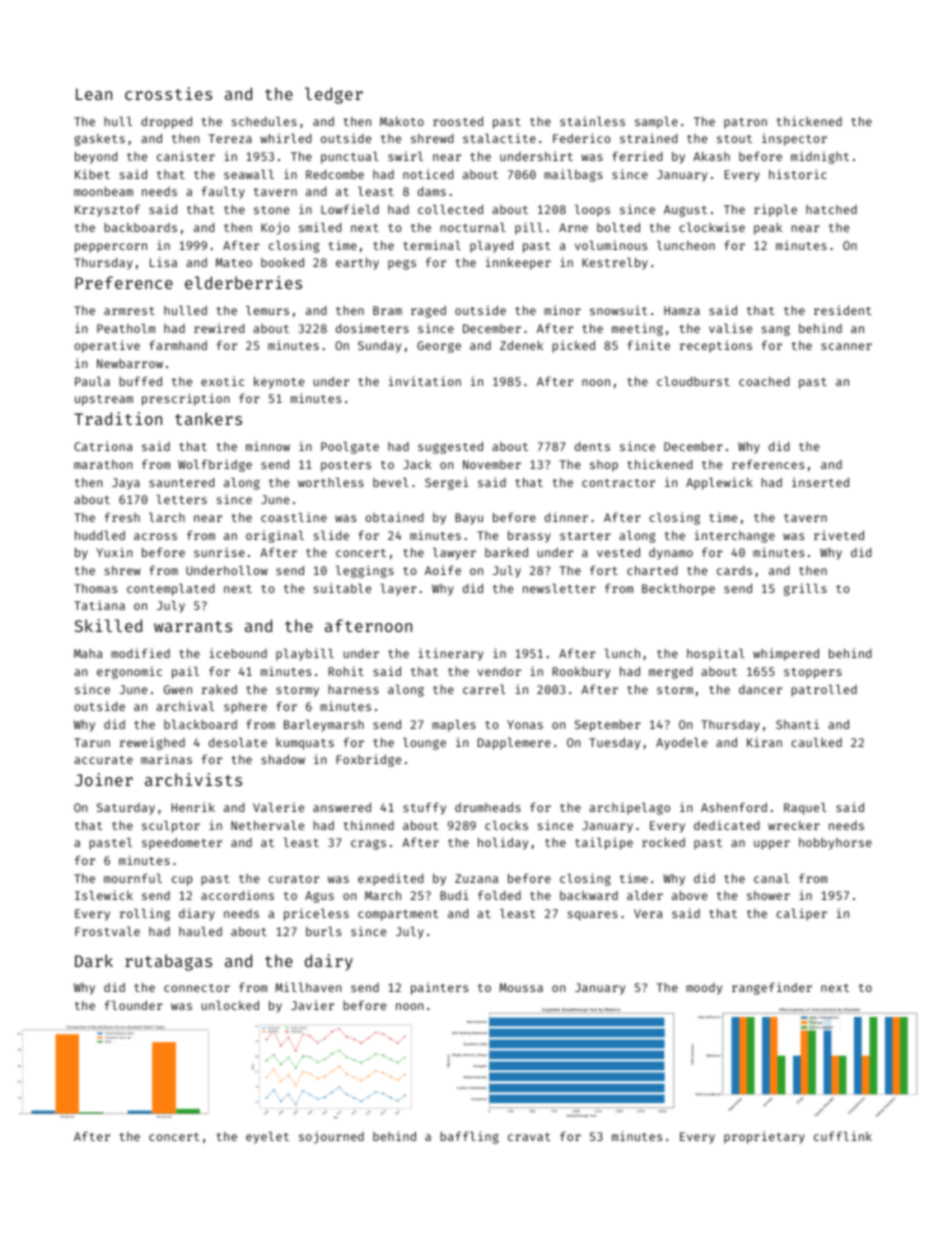 Image resolution: width=952 pixels, height=1233 pixels. What do you see at coordinates (182, 843) in the page?
I see `speedometer` at bounding box center [182, 843].
